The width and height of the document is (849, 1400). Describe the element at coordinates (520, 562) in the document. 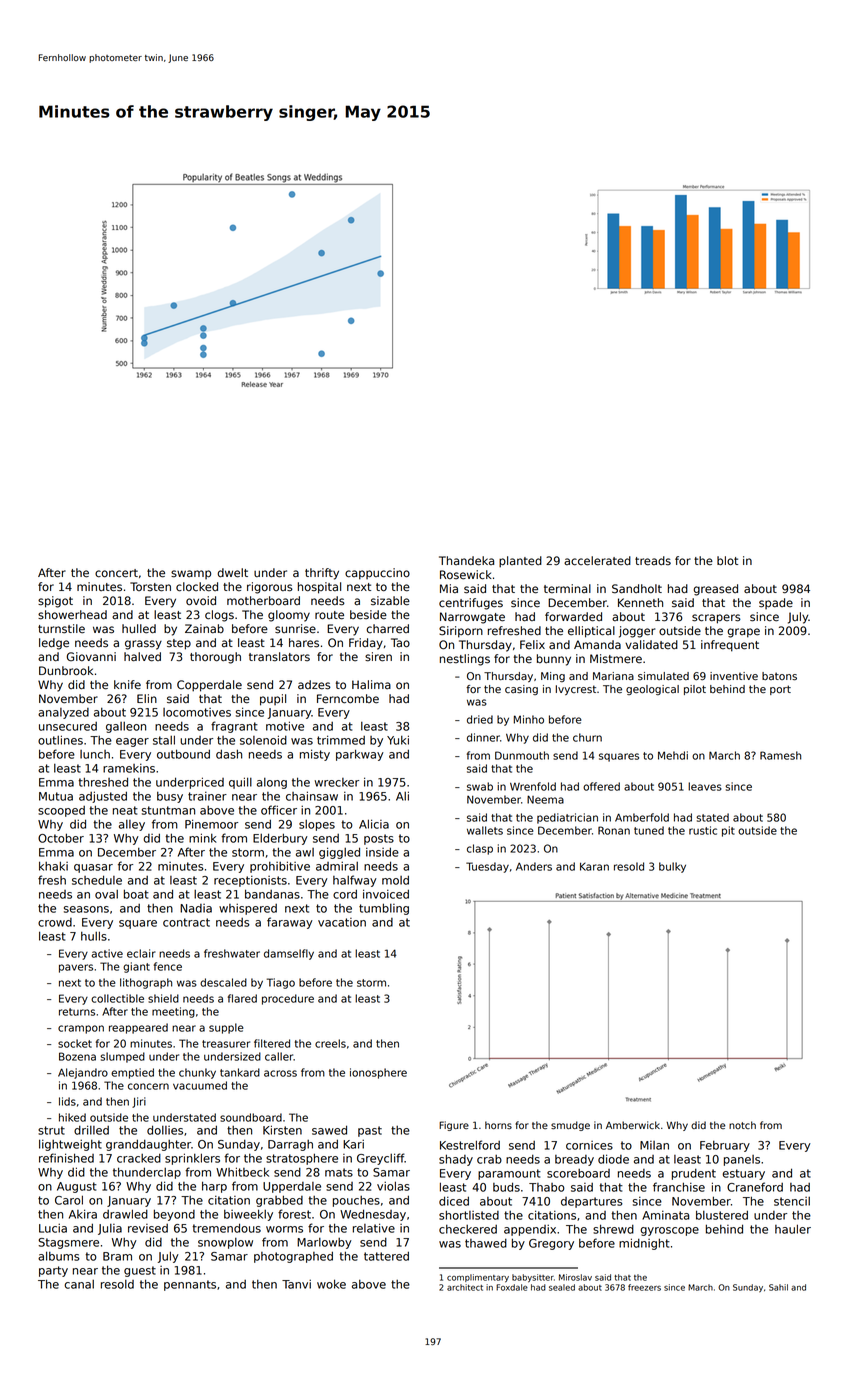

I see `planted` at that location.
